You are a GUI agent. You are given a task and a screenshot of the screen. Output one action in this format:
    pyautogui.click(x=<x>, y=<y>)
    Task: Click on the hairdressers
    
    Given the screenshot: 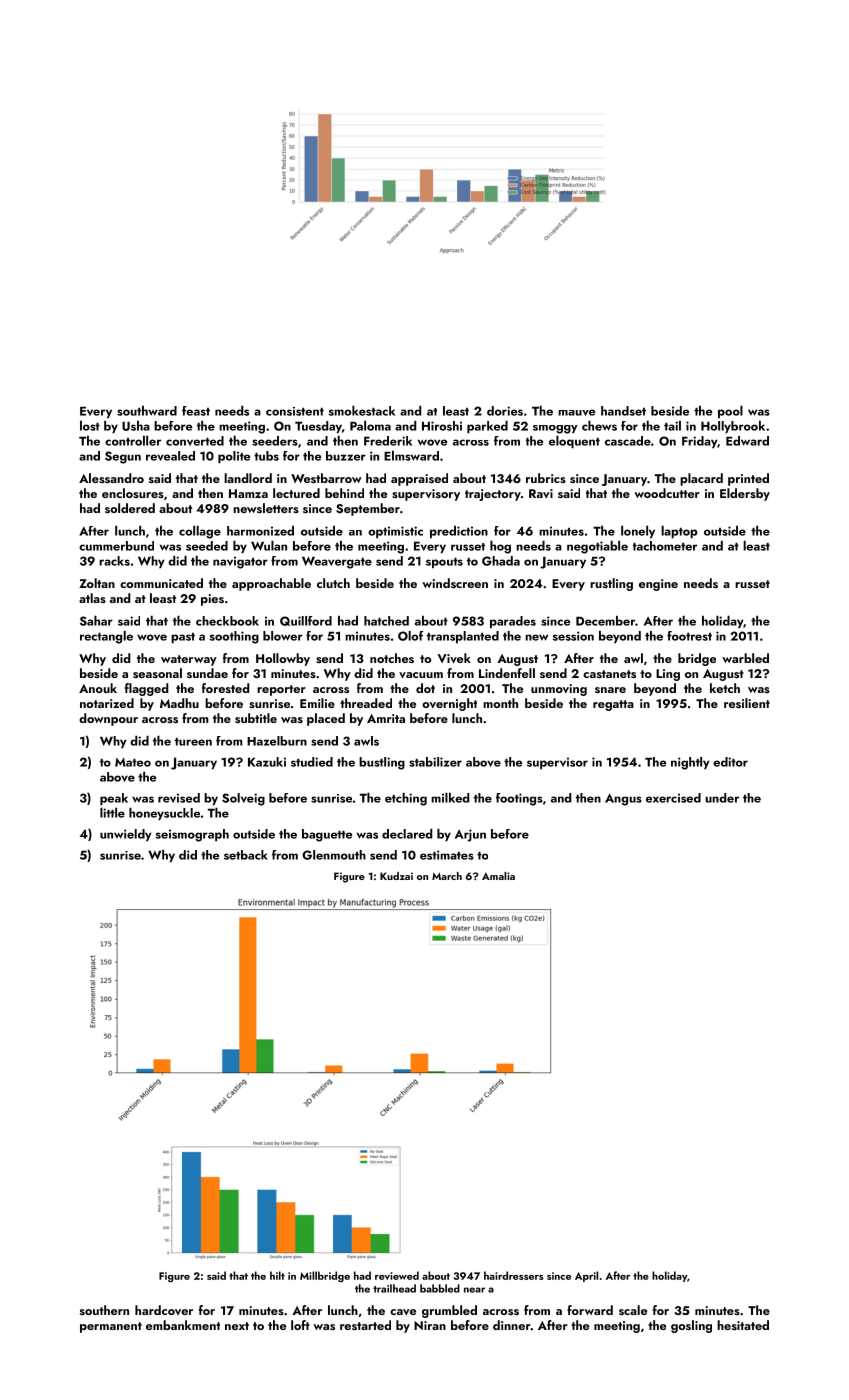 What is the action you would take?
    pyautogui.click(x=514, y=1275)
